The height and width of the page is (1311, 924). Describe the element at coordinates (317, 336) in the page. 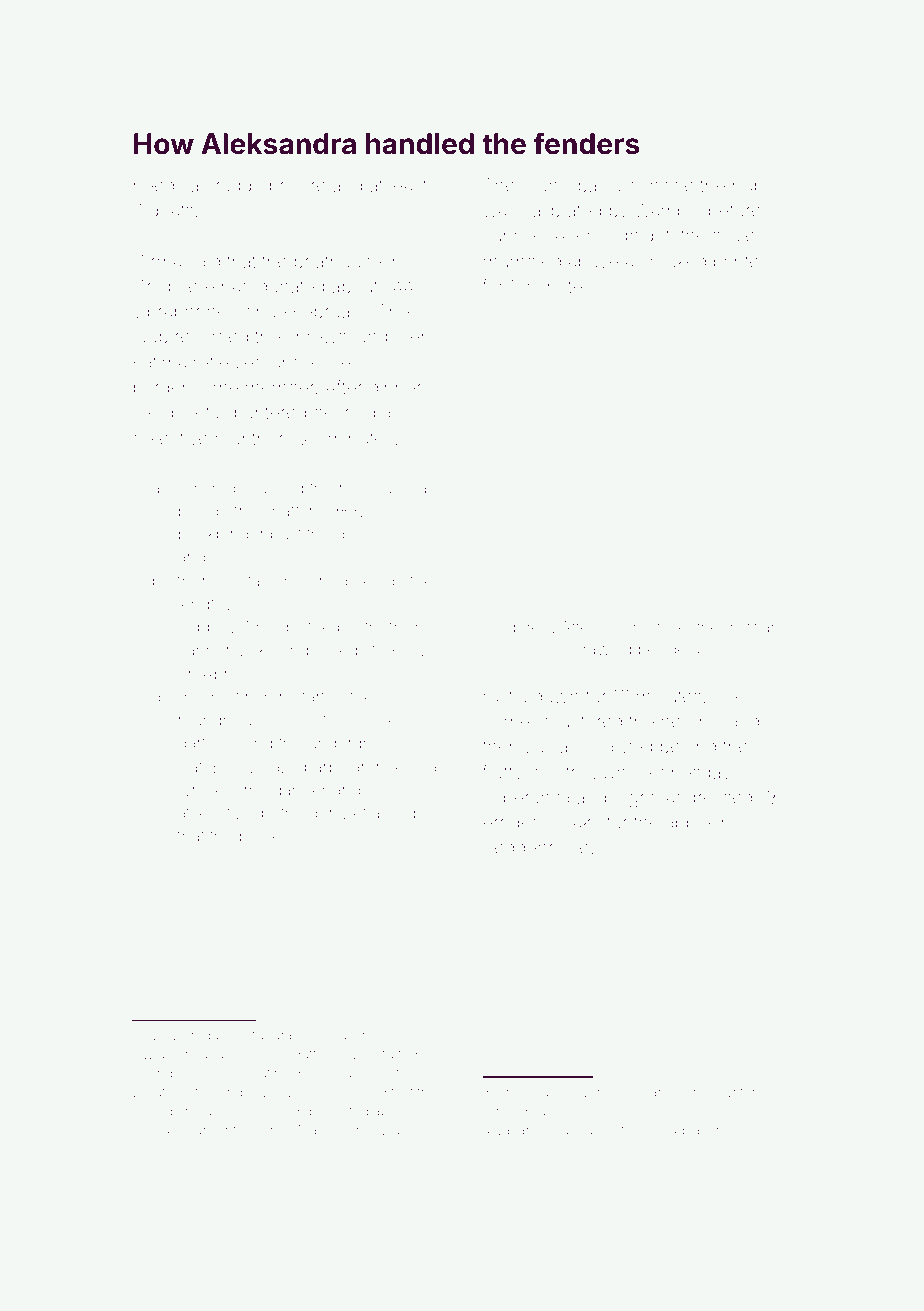

I see `shrews` at that location.
